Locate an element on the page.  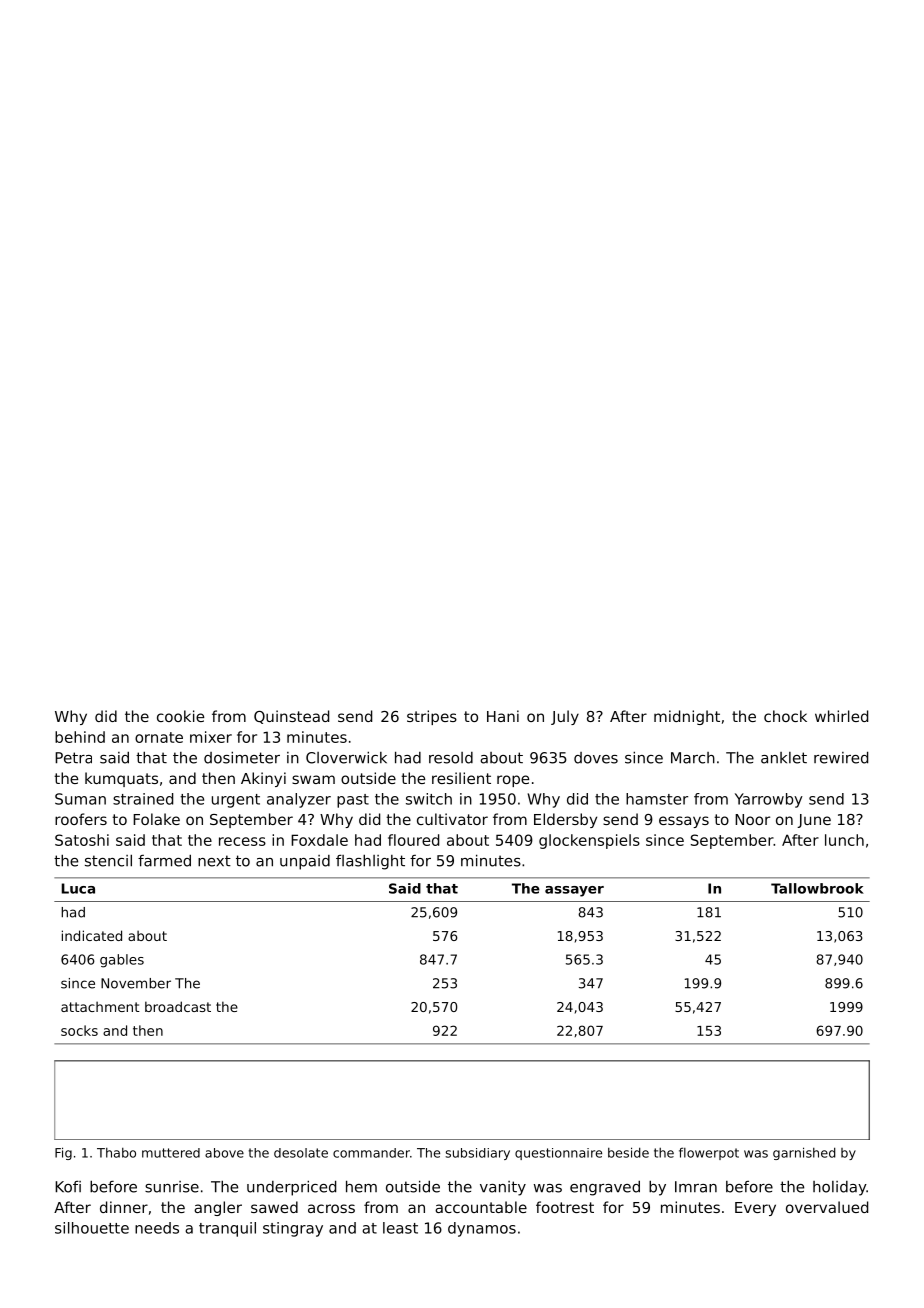
lunch is located at coordinates (844, 840).
